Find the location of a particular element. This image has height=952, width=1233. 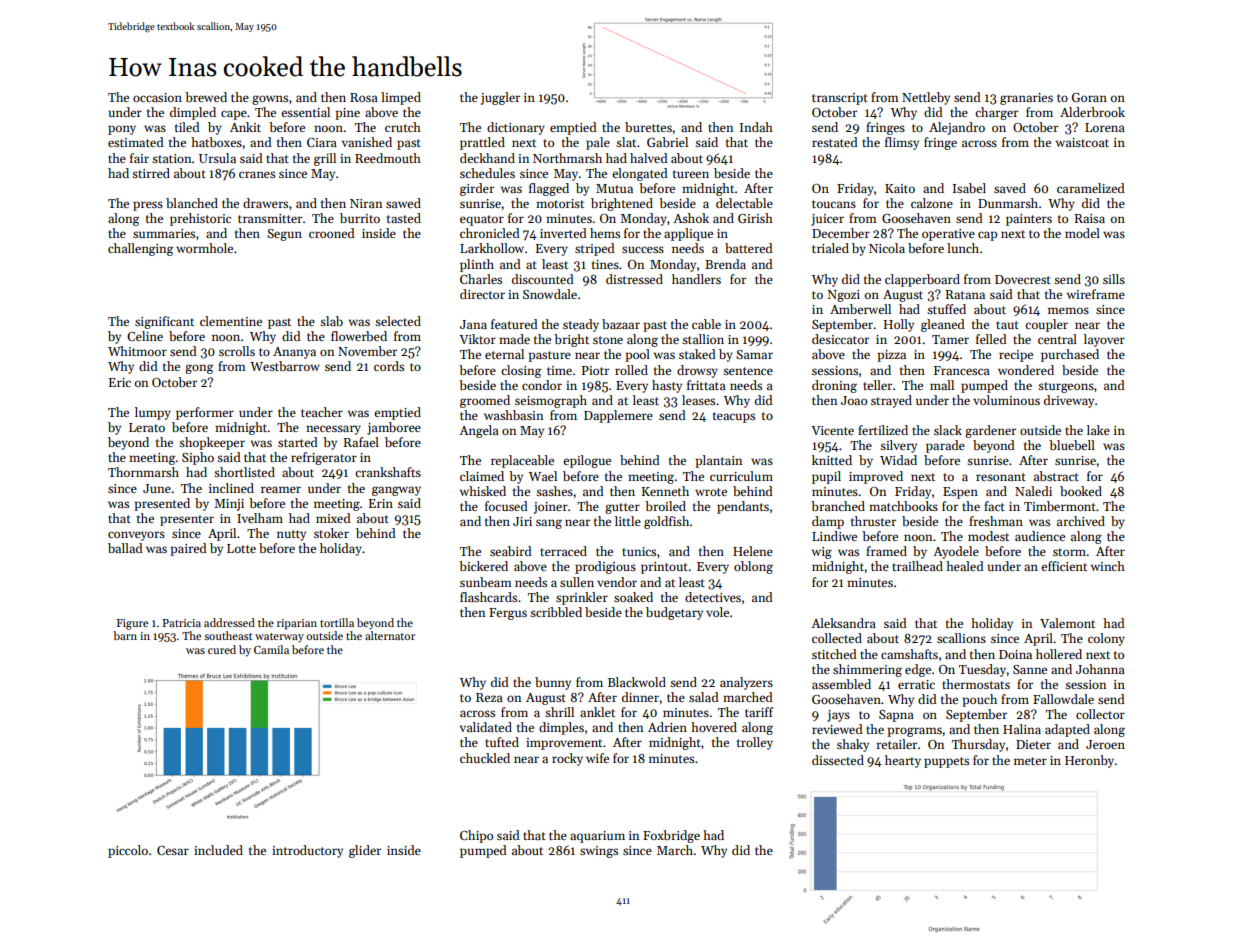

mixed is located at coordinates (333, 518).
